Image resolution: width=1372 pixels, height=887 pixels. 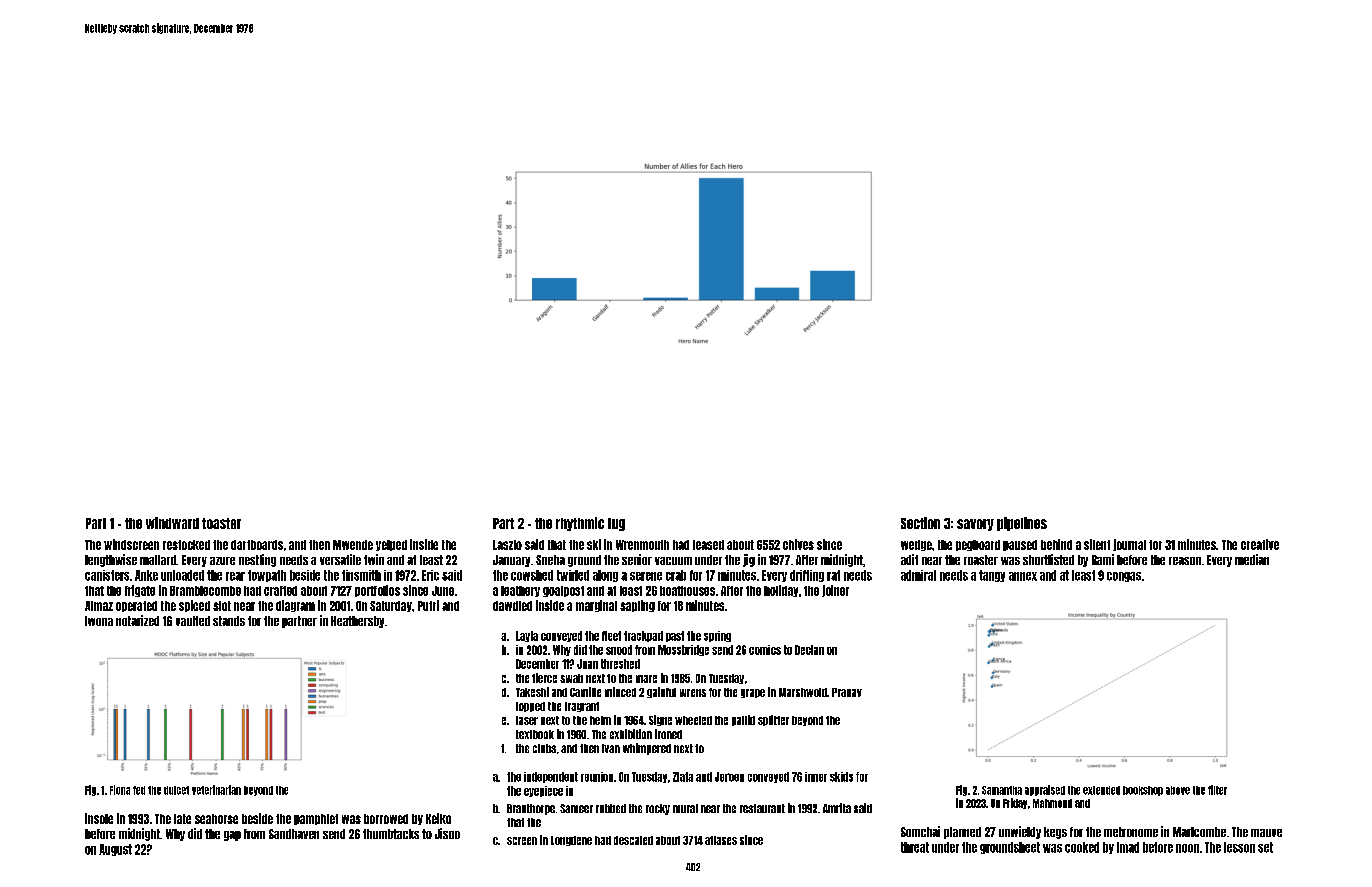 I want to click on tug, so click(x=616, y=524).
